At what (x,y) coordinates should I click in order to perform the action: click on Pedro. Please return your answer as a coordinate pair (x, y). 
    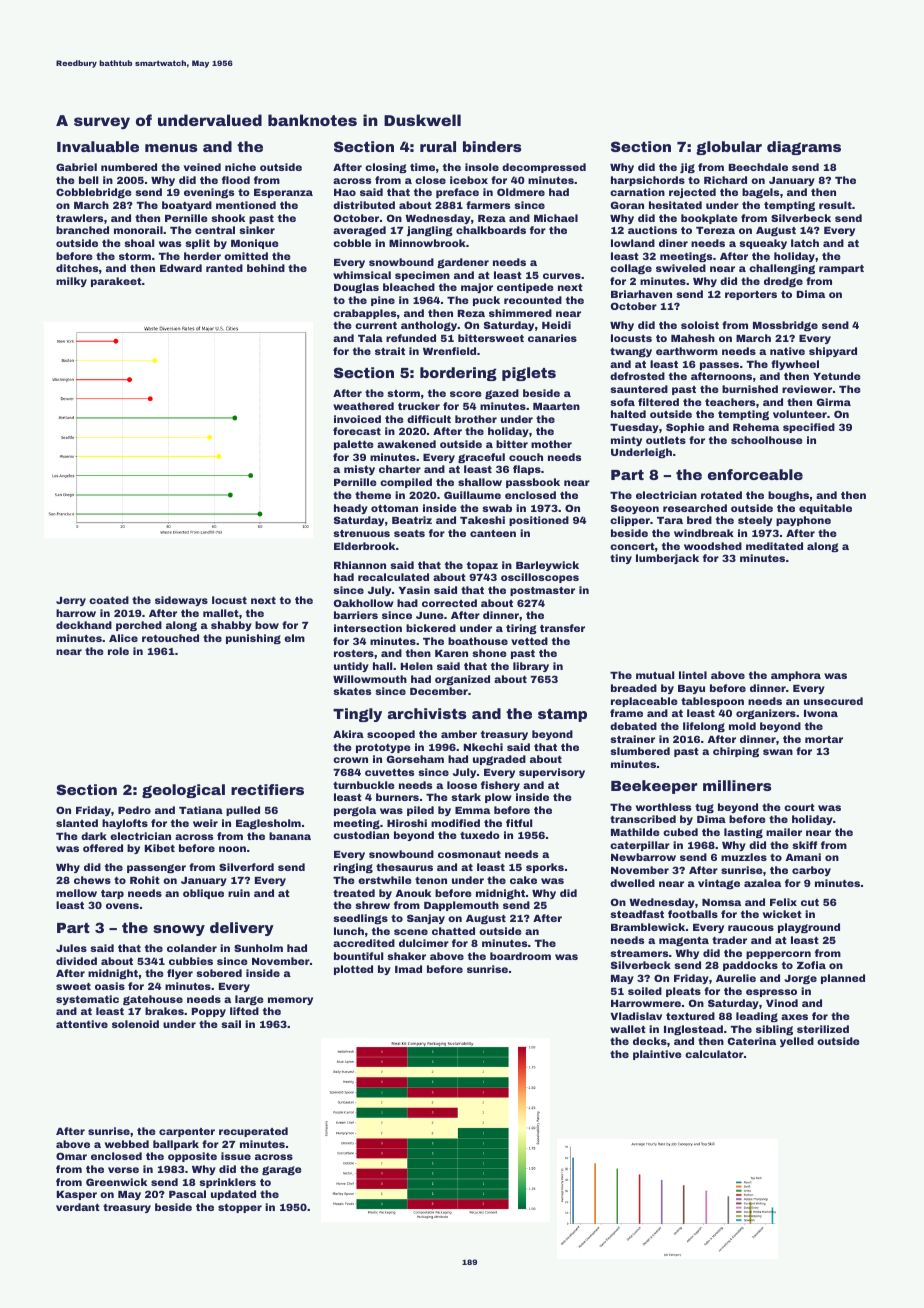
    Looking at the image, I should click on (134, 810).
